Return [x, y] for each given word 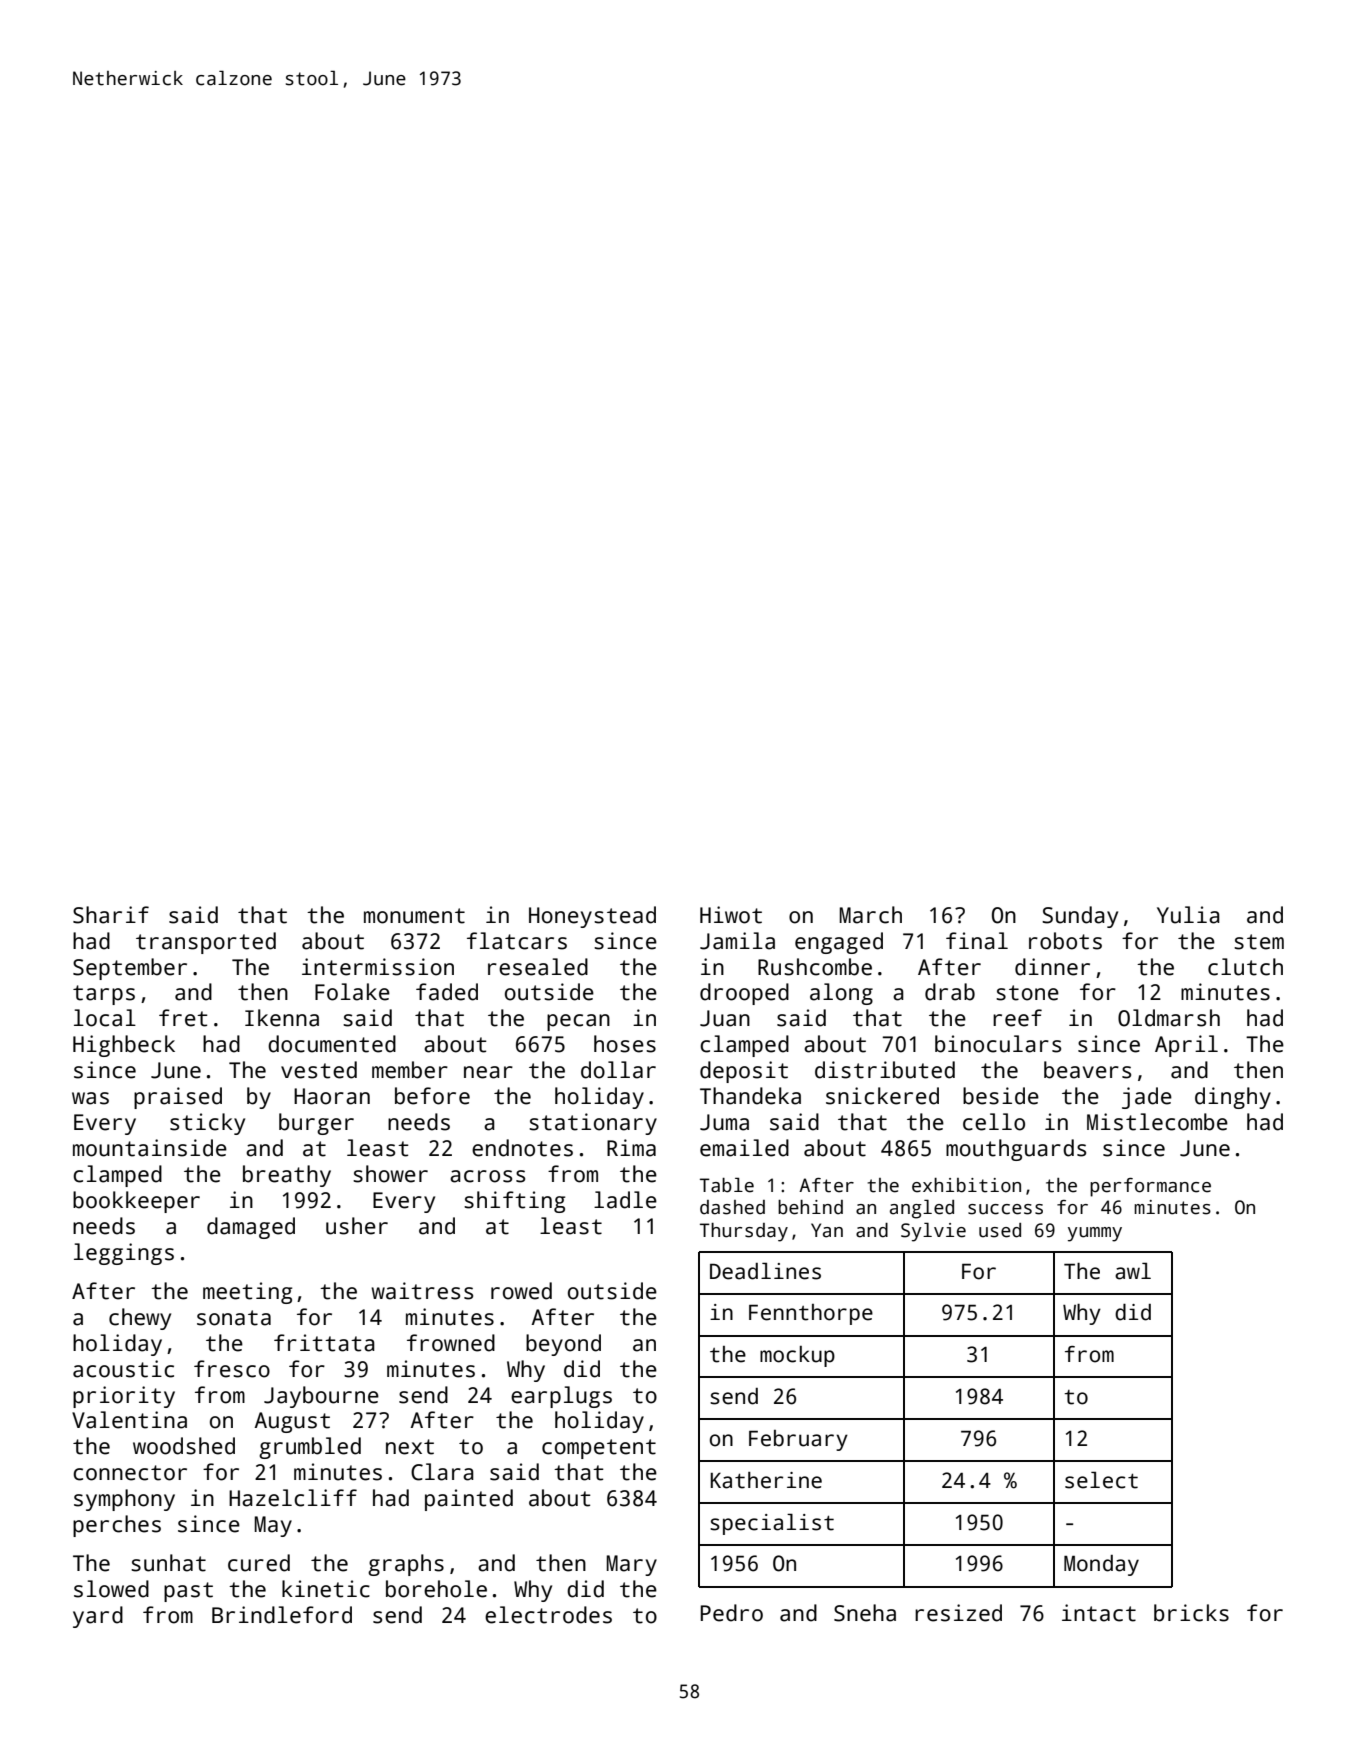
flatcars [517, 941]
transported [206, 943]
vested [319, 1070]
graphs [406, 1565]
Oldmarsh [1169, 1018]
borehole [436, 1589]
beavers [1087, 1070]
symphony [124, 1500]
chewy [140, 1319]
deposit [744, 1072]
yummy [1095, 1234]
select [1101, 1480]
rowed [521, 1291]
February [798, 1440]
